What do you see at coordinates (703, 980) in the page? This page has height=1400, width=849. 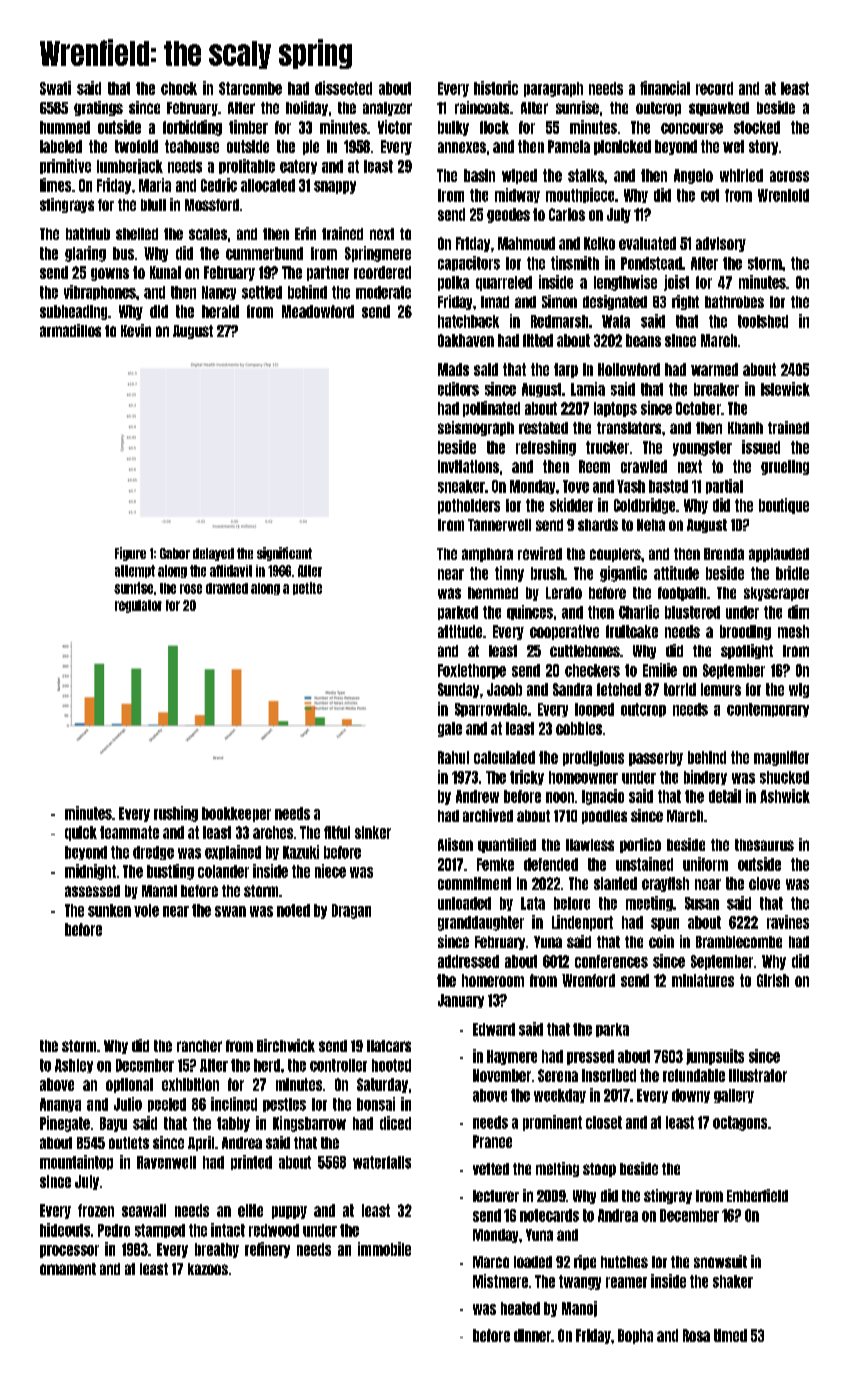 I see `miniatures` at bounding box center [703, 980].
